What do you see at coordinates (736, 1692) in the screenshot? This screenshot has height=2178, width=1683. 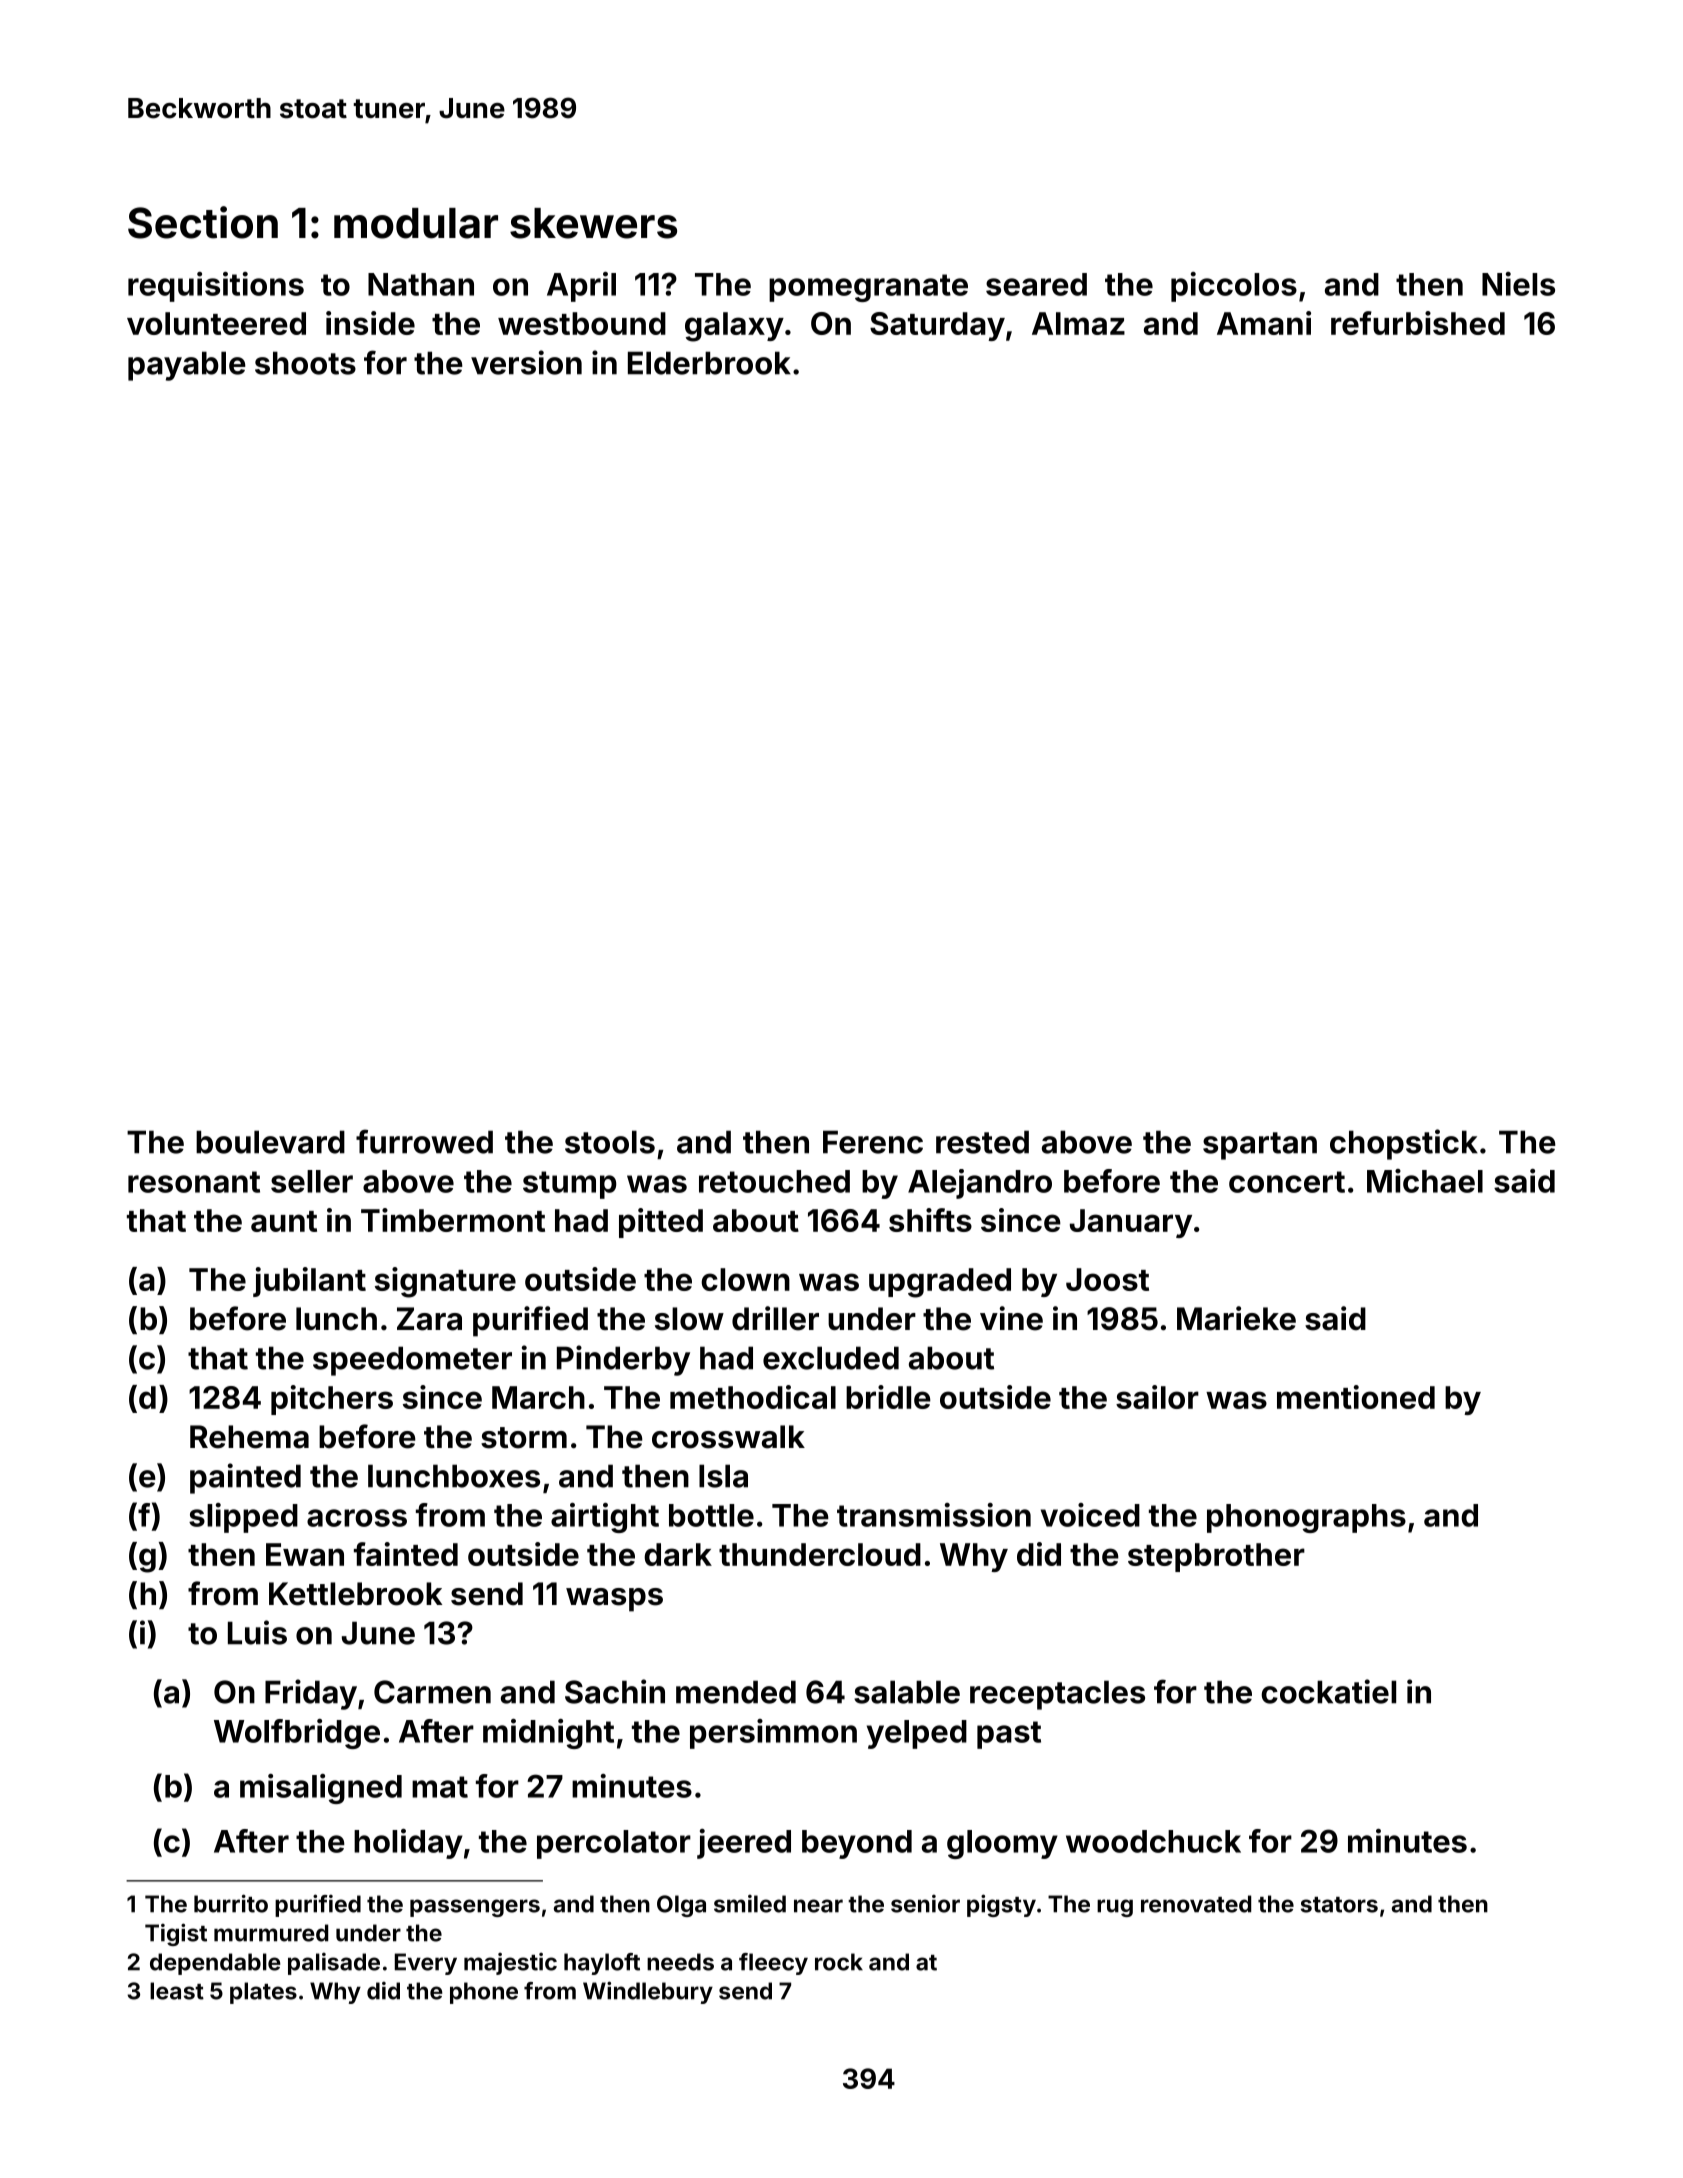 I see `mended` at bounding box center [736, 1692].
